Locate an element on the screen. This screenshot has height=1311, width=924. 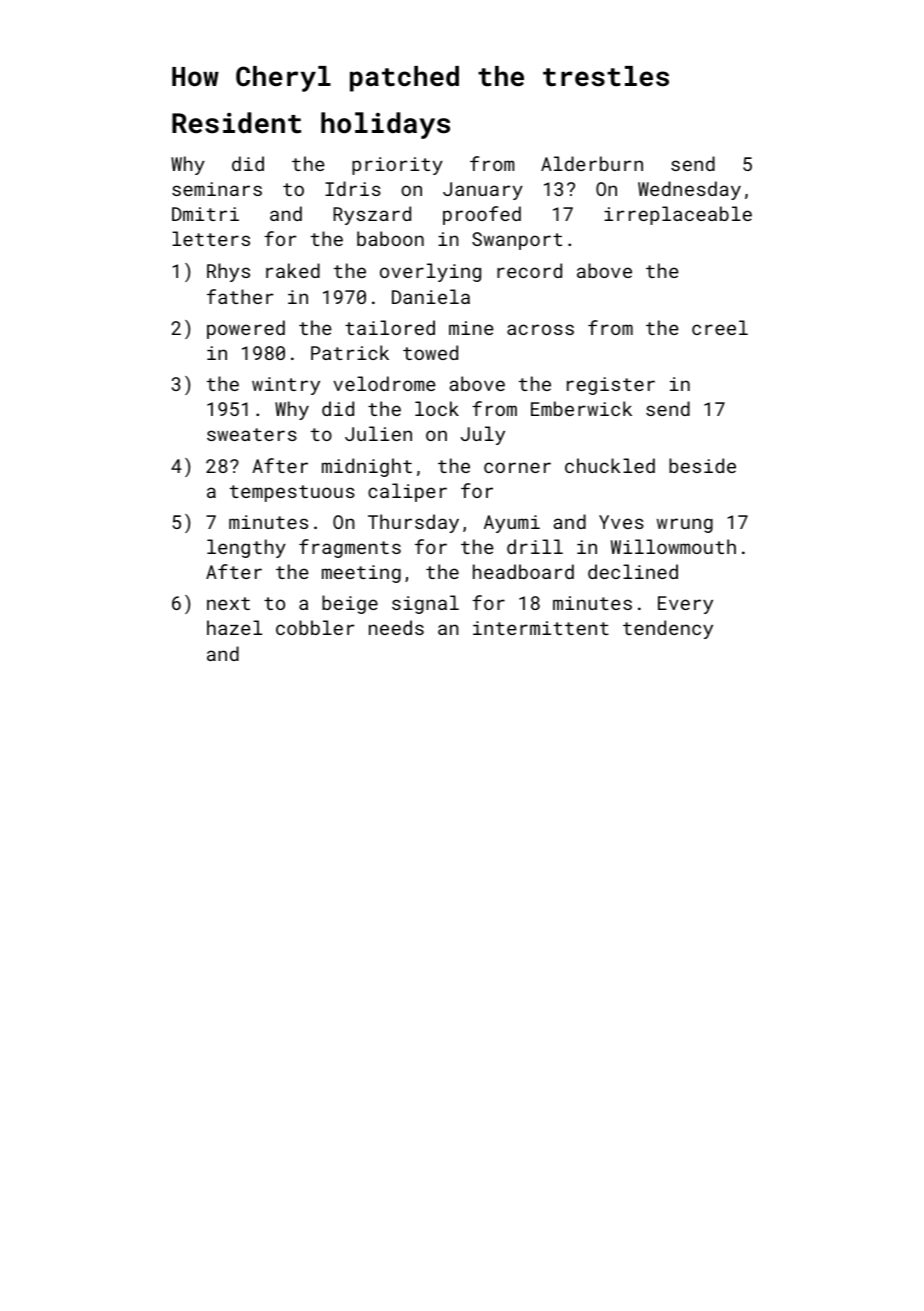
hazel is located at coordinates (234, 627).
